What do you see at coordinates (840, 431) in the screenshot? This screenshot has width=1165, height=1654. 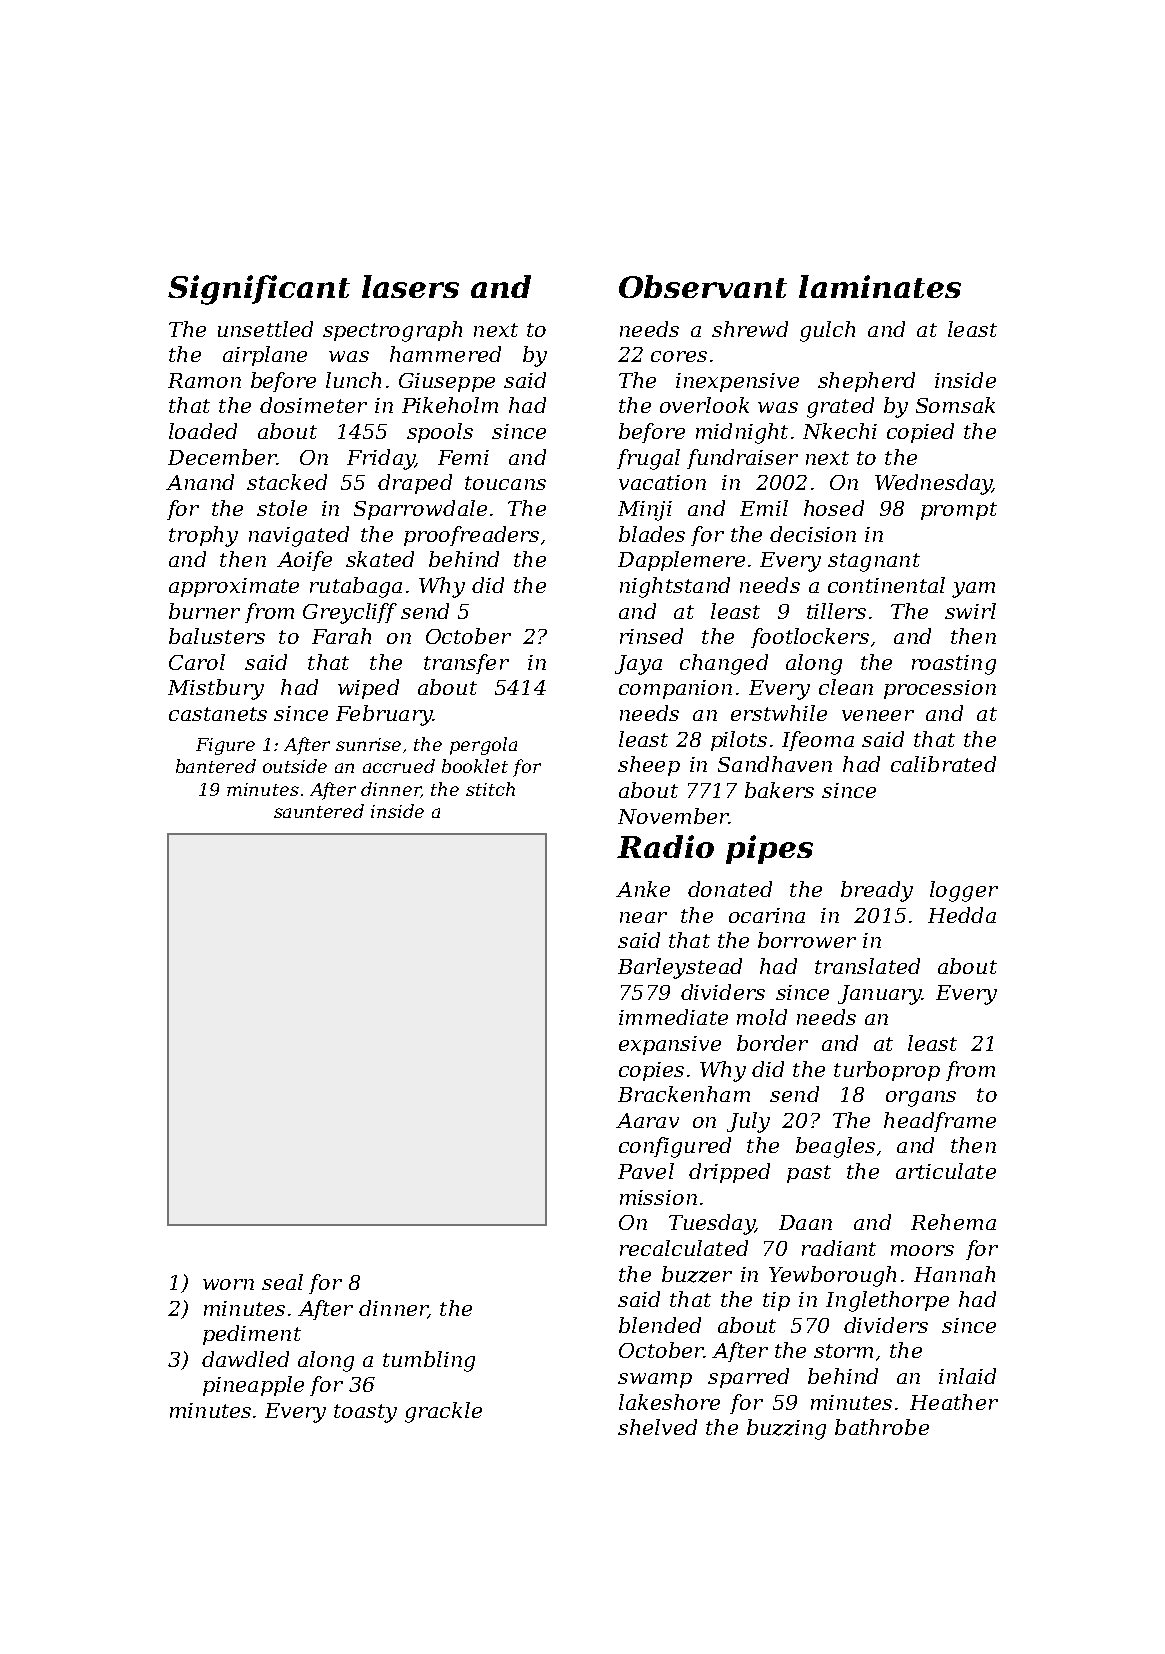 I see `Nkechi` at bounding box center [840, 431].
